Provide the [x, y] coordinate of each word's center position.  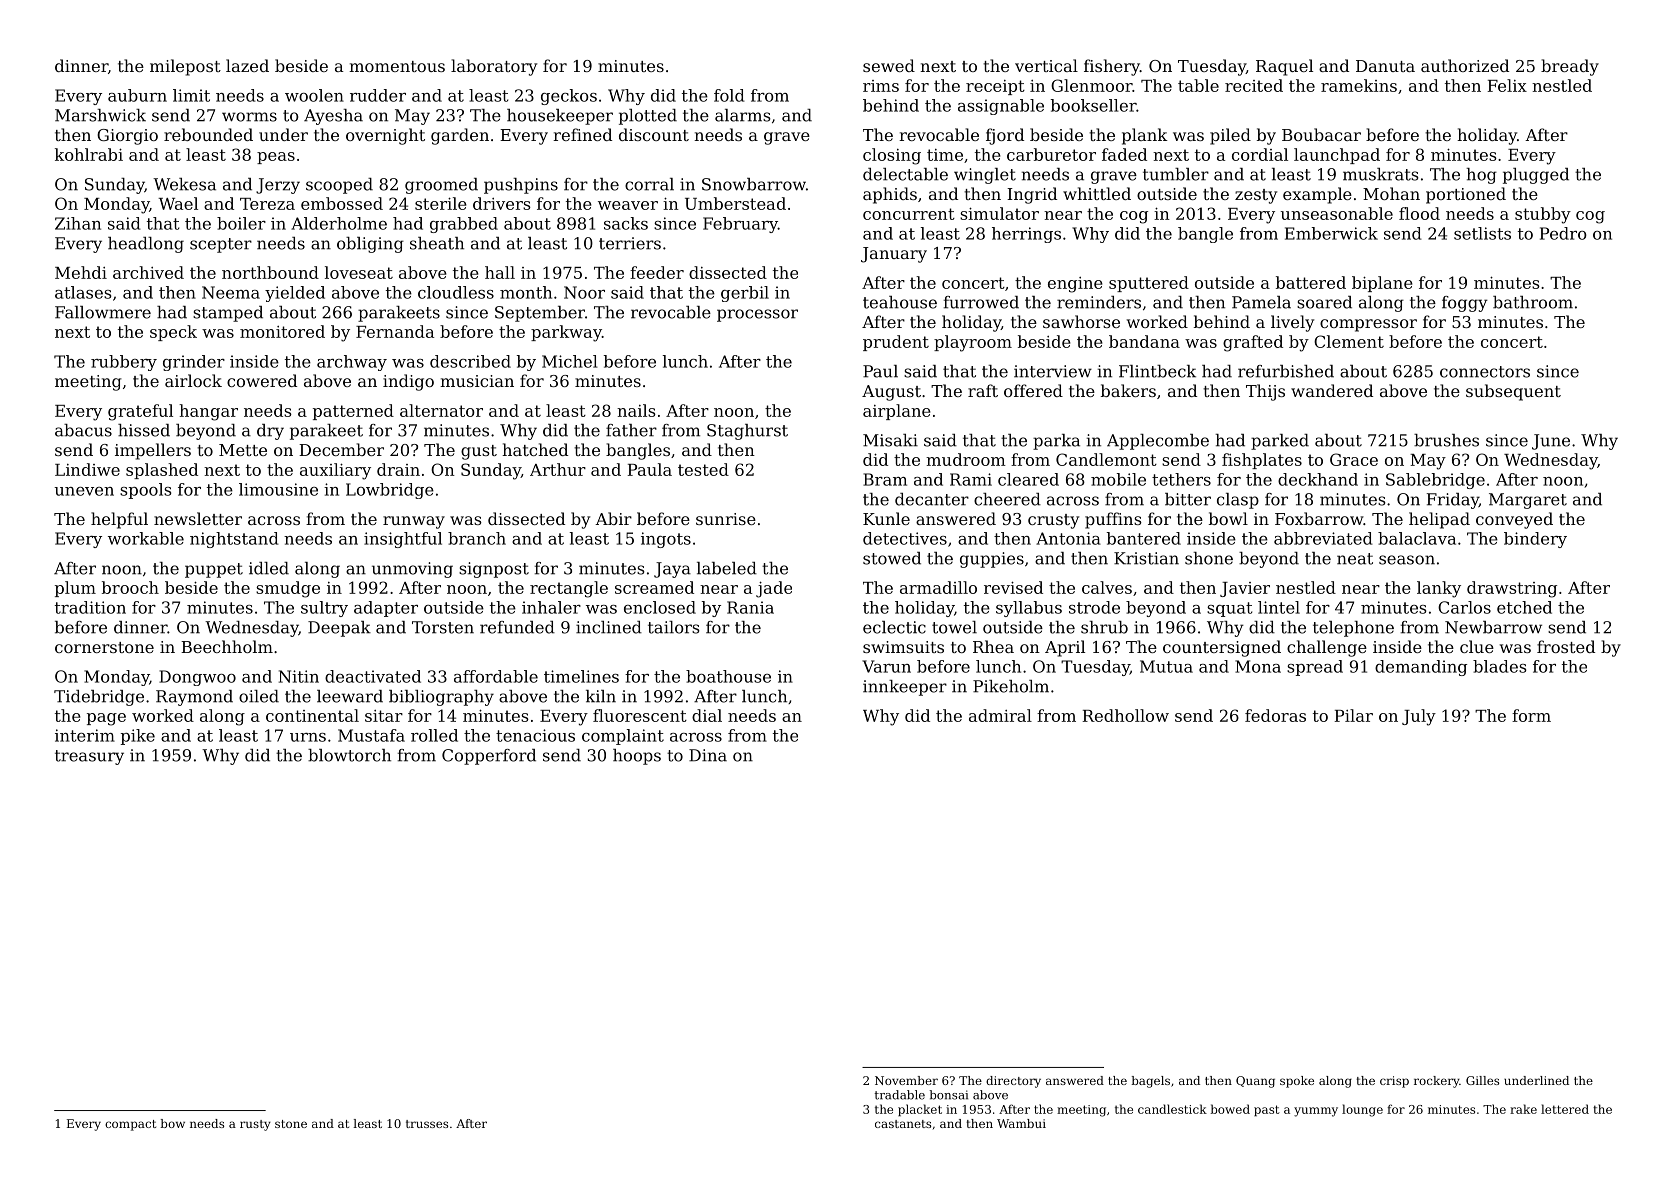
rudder [378, 95]
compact [130, 1125]
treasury [89, 757]
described [470, 361]
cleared [1028, 479]
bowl [1228, 518]
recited [1254, 85]
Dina [708, 755]
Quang [1255, 1082]
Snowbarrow [754, 184]
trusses [427, 1124]
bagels [1150, 1082]
